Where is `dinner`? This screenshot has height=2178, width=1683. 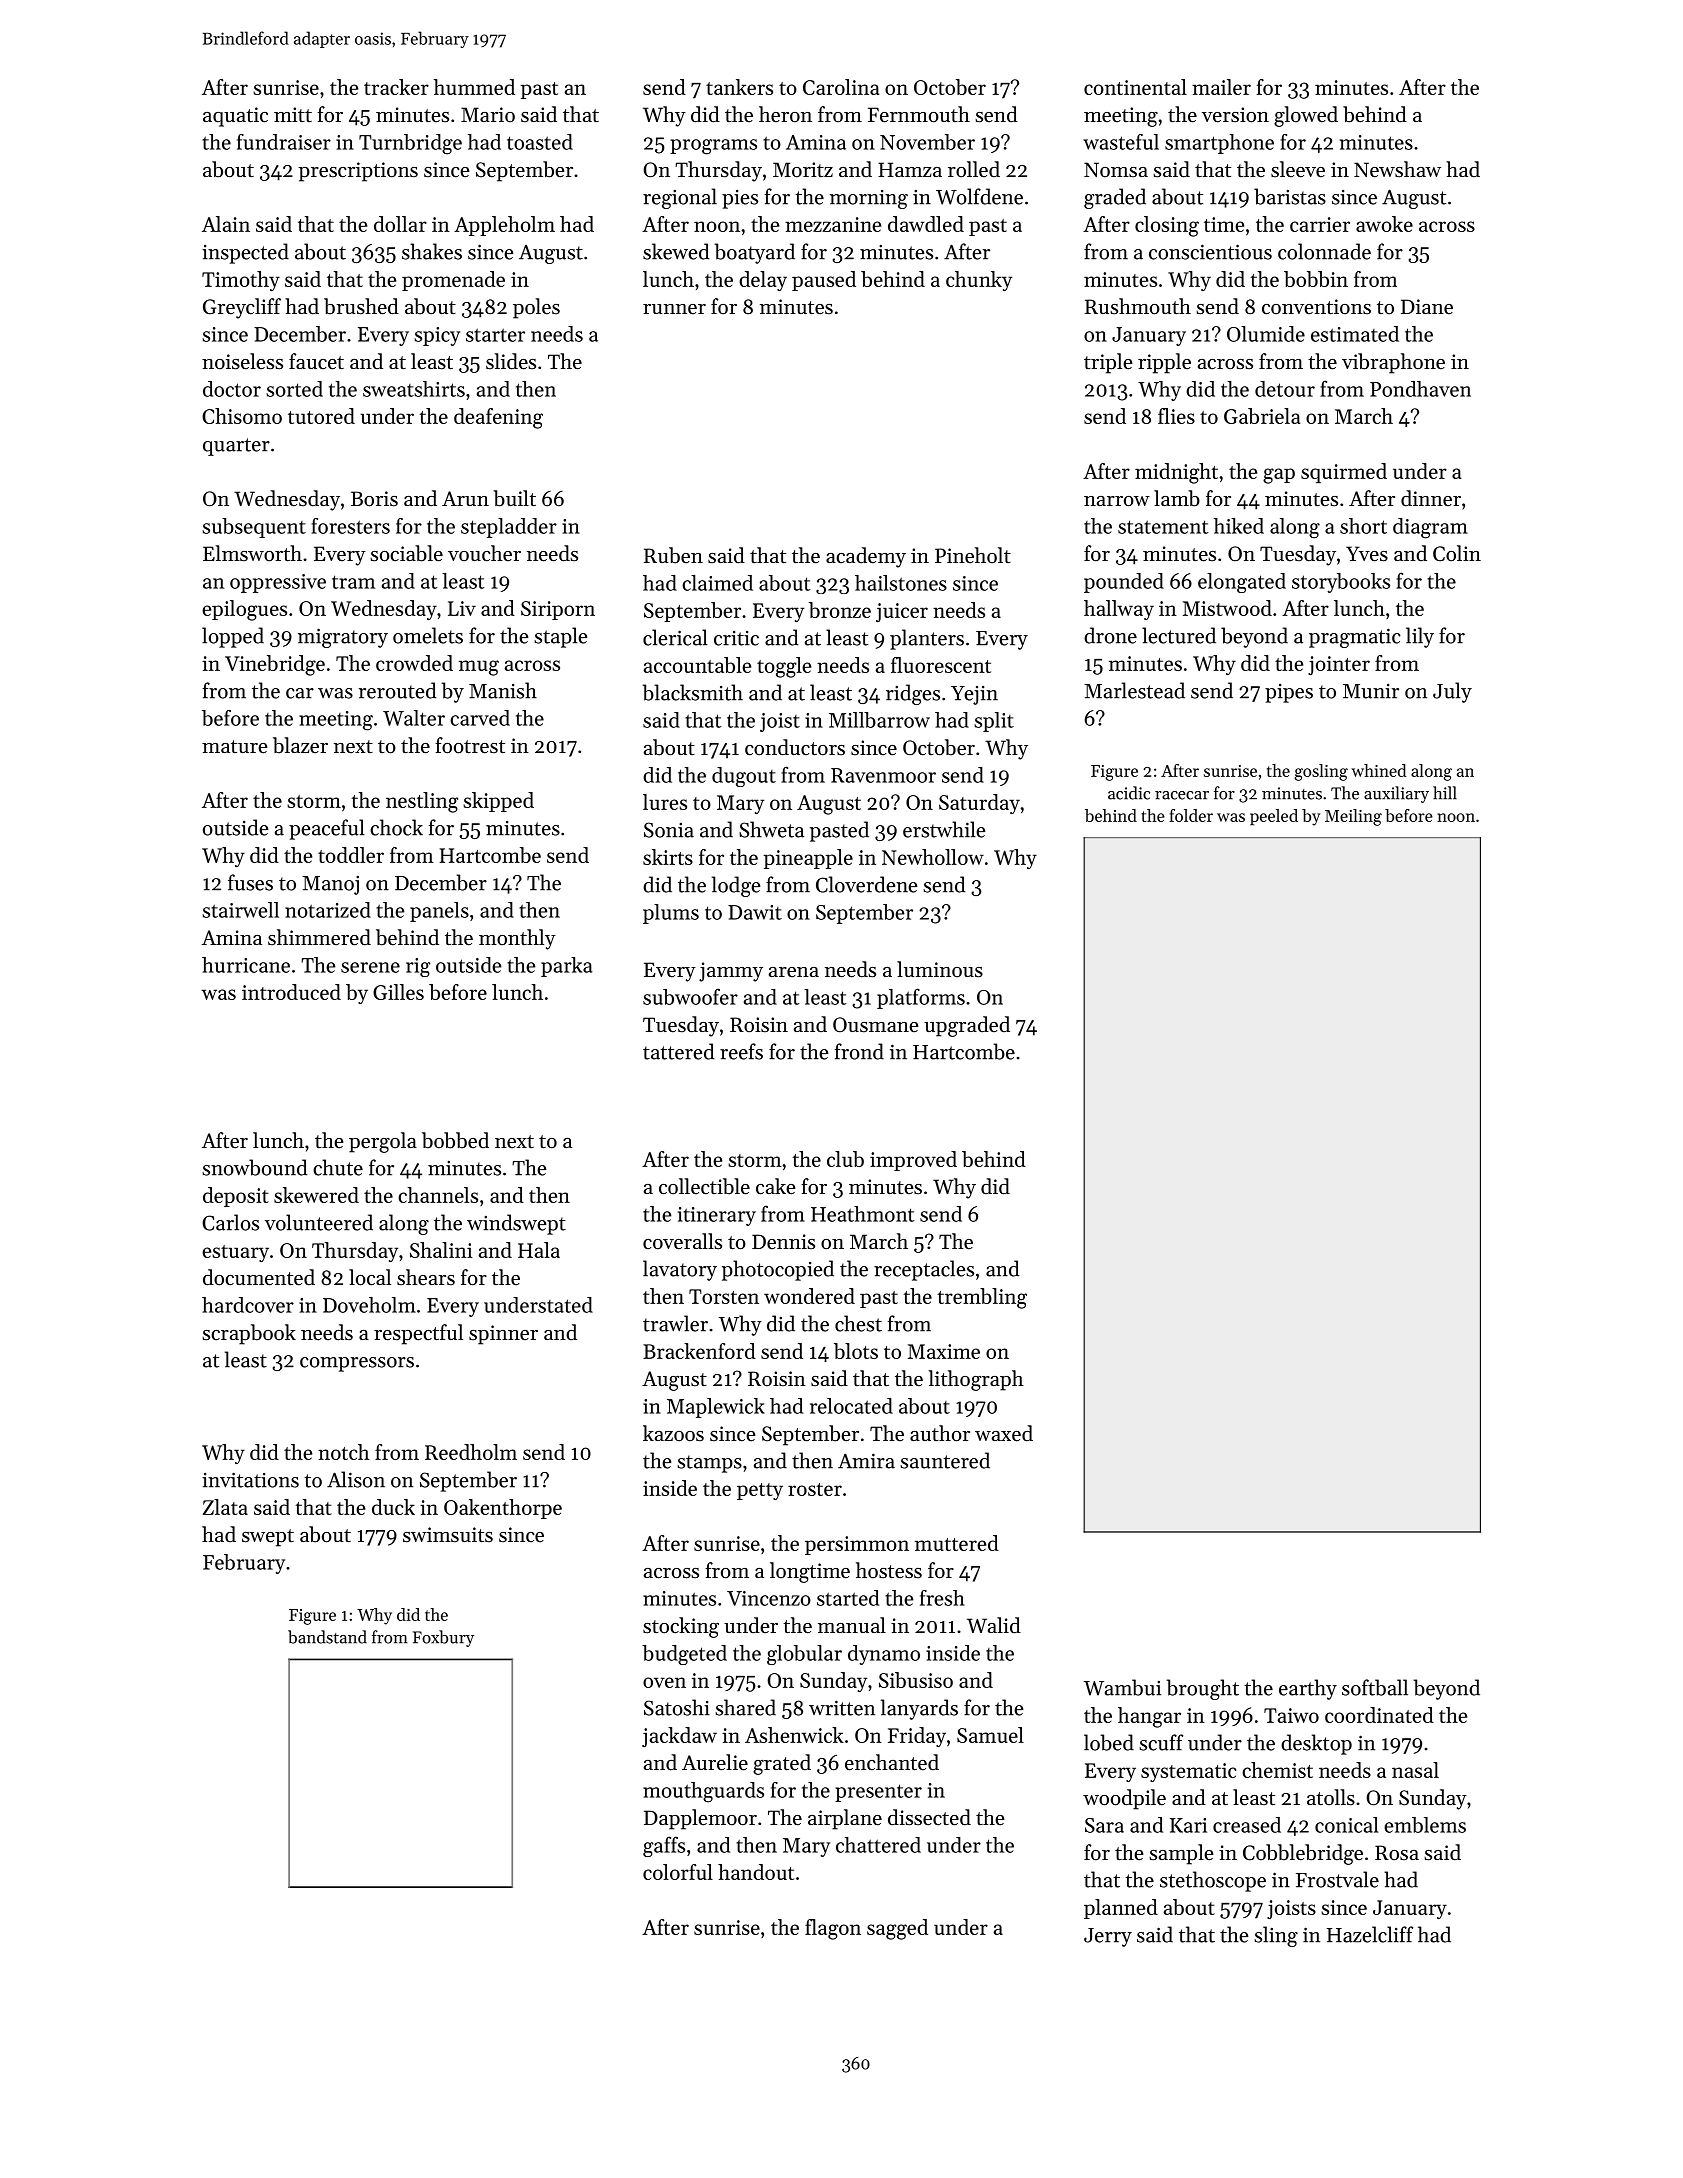
dinner is located at coordinates (1431, 498).
